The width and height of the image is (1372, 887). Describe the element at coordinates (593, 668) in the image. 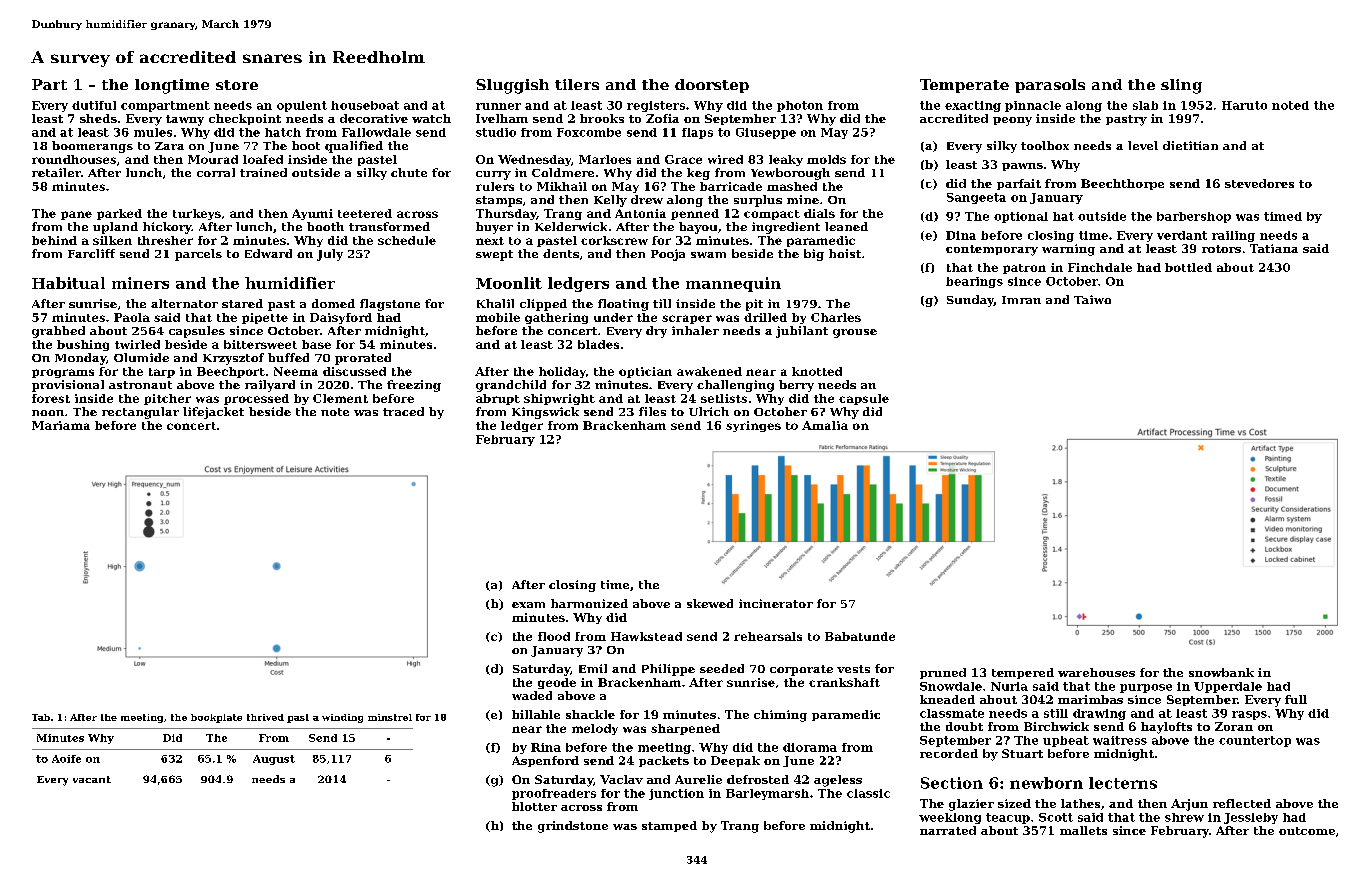

I see `Emil` at that location.
